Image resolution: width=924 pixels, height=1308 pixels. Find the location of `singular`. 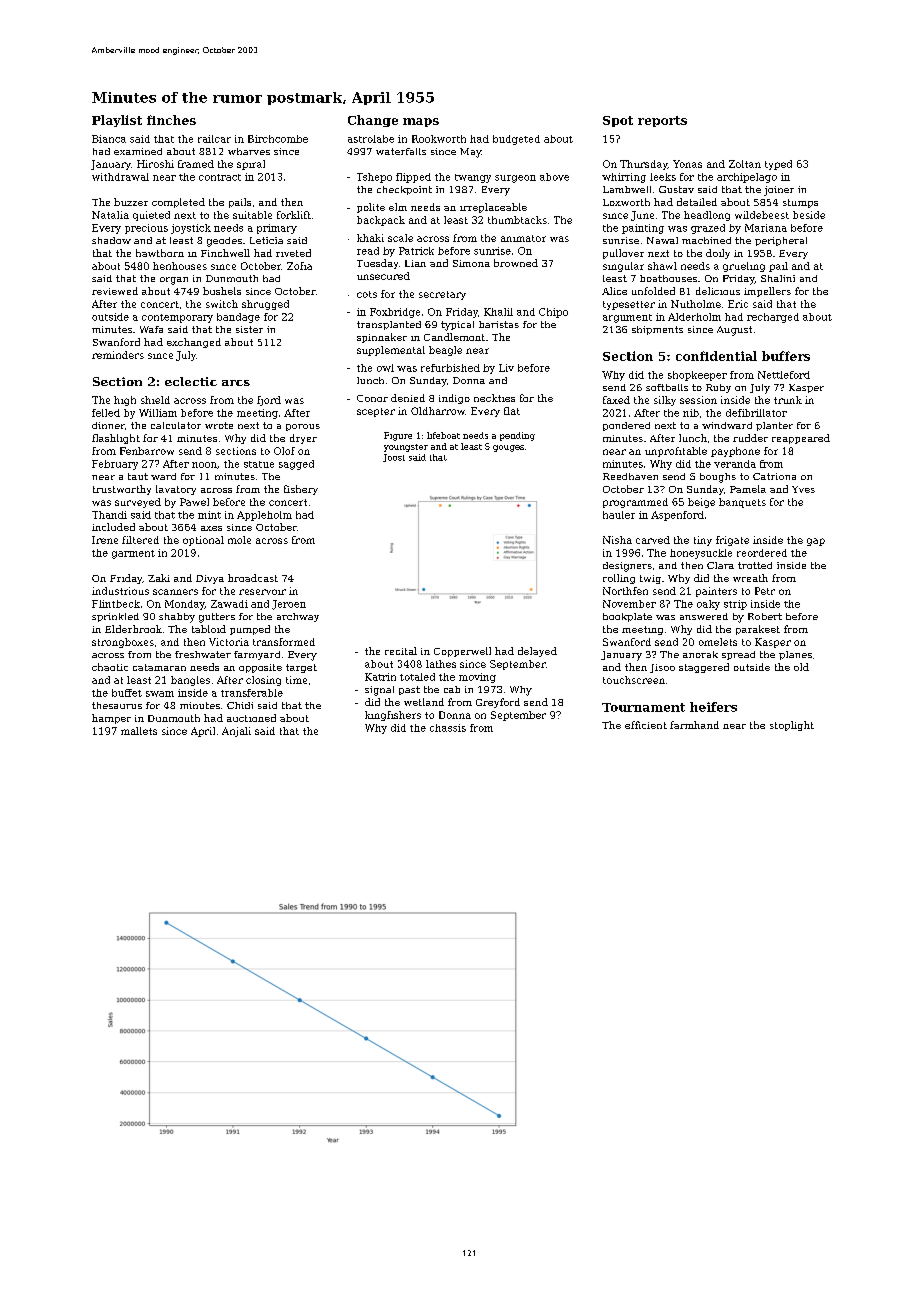

singular is located at coordinates (623, 267).
